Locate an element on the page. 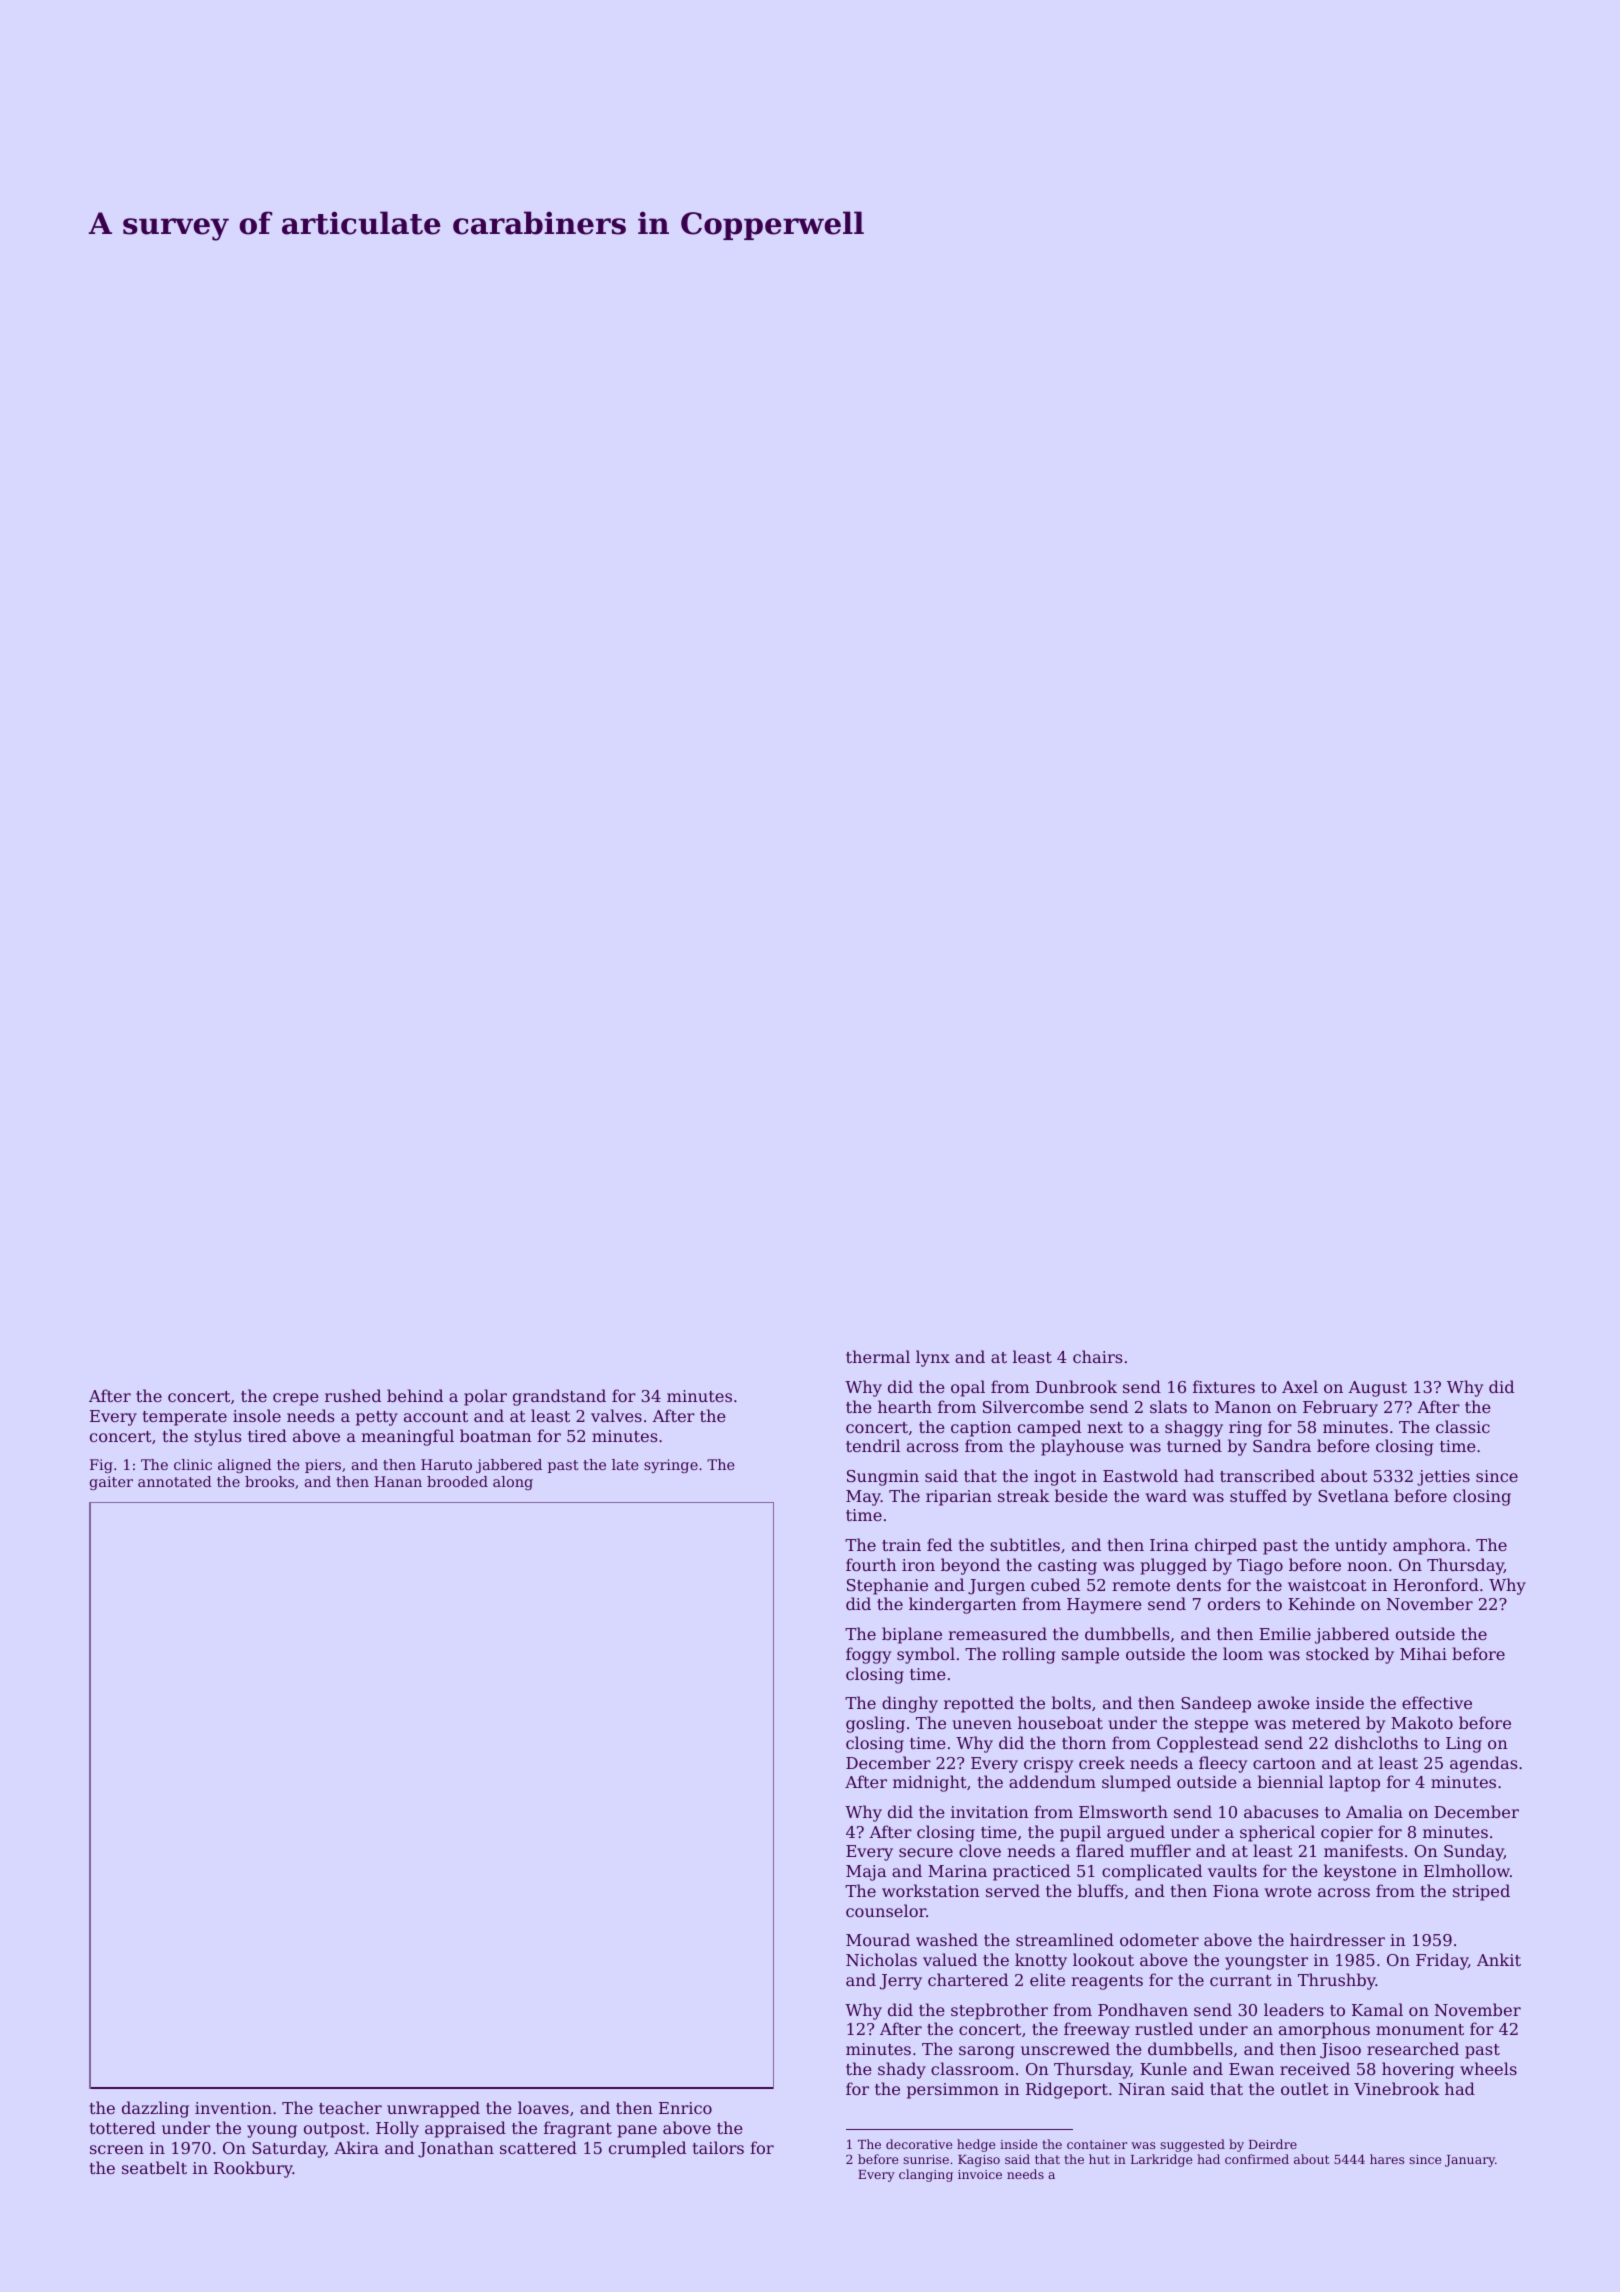 The image size is (1620, 2292). crepe is located at coordinates (296, 1399).
